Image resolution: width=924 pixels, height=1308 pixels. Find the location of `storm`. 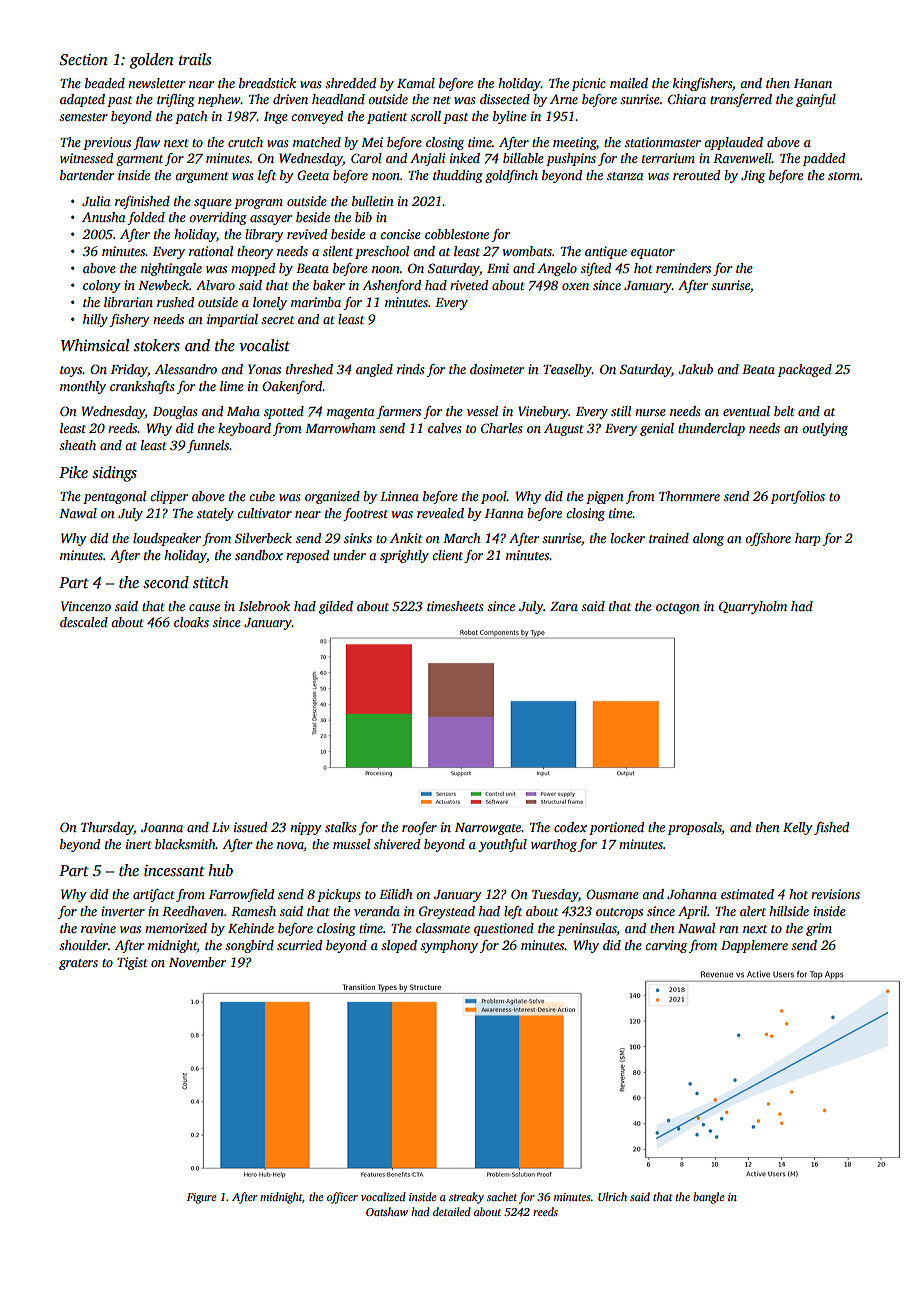

storm is located at coordinates (844, 176).
